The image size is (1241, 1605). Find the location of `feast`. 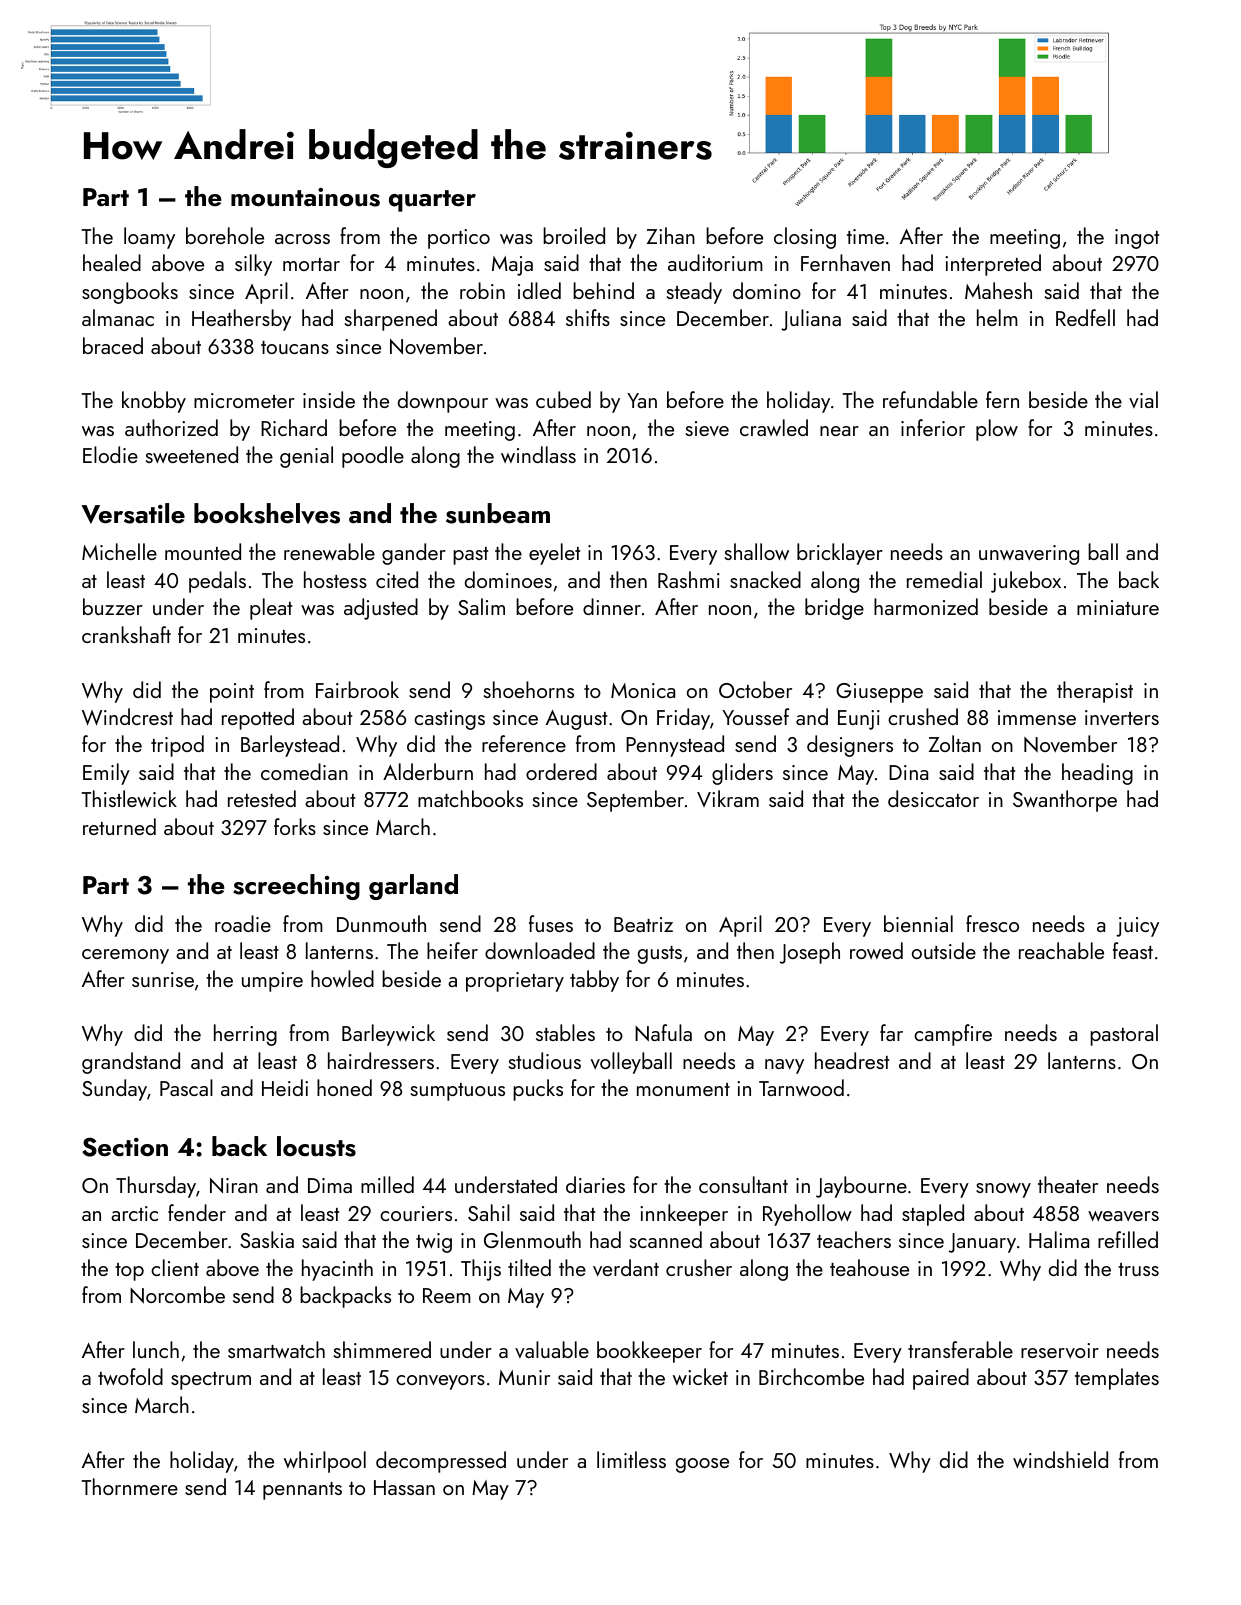

feast is located at coordinates (1133, 950).
